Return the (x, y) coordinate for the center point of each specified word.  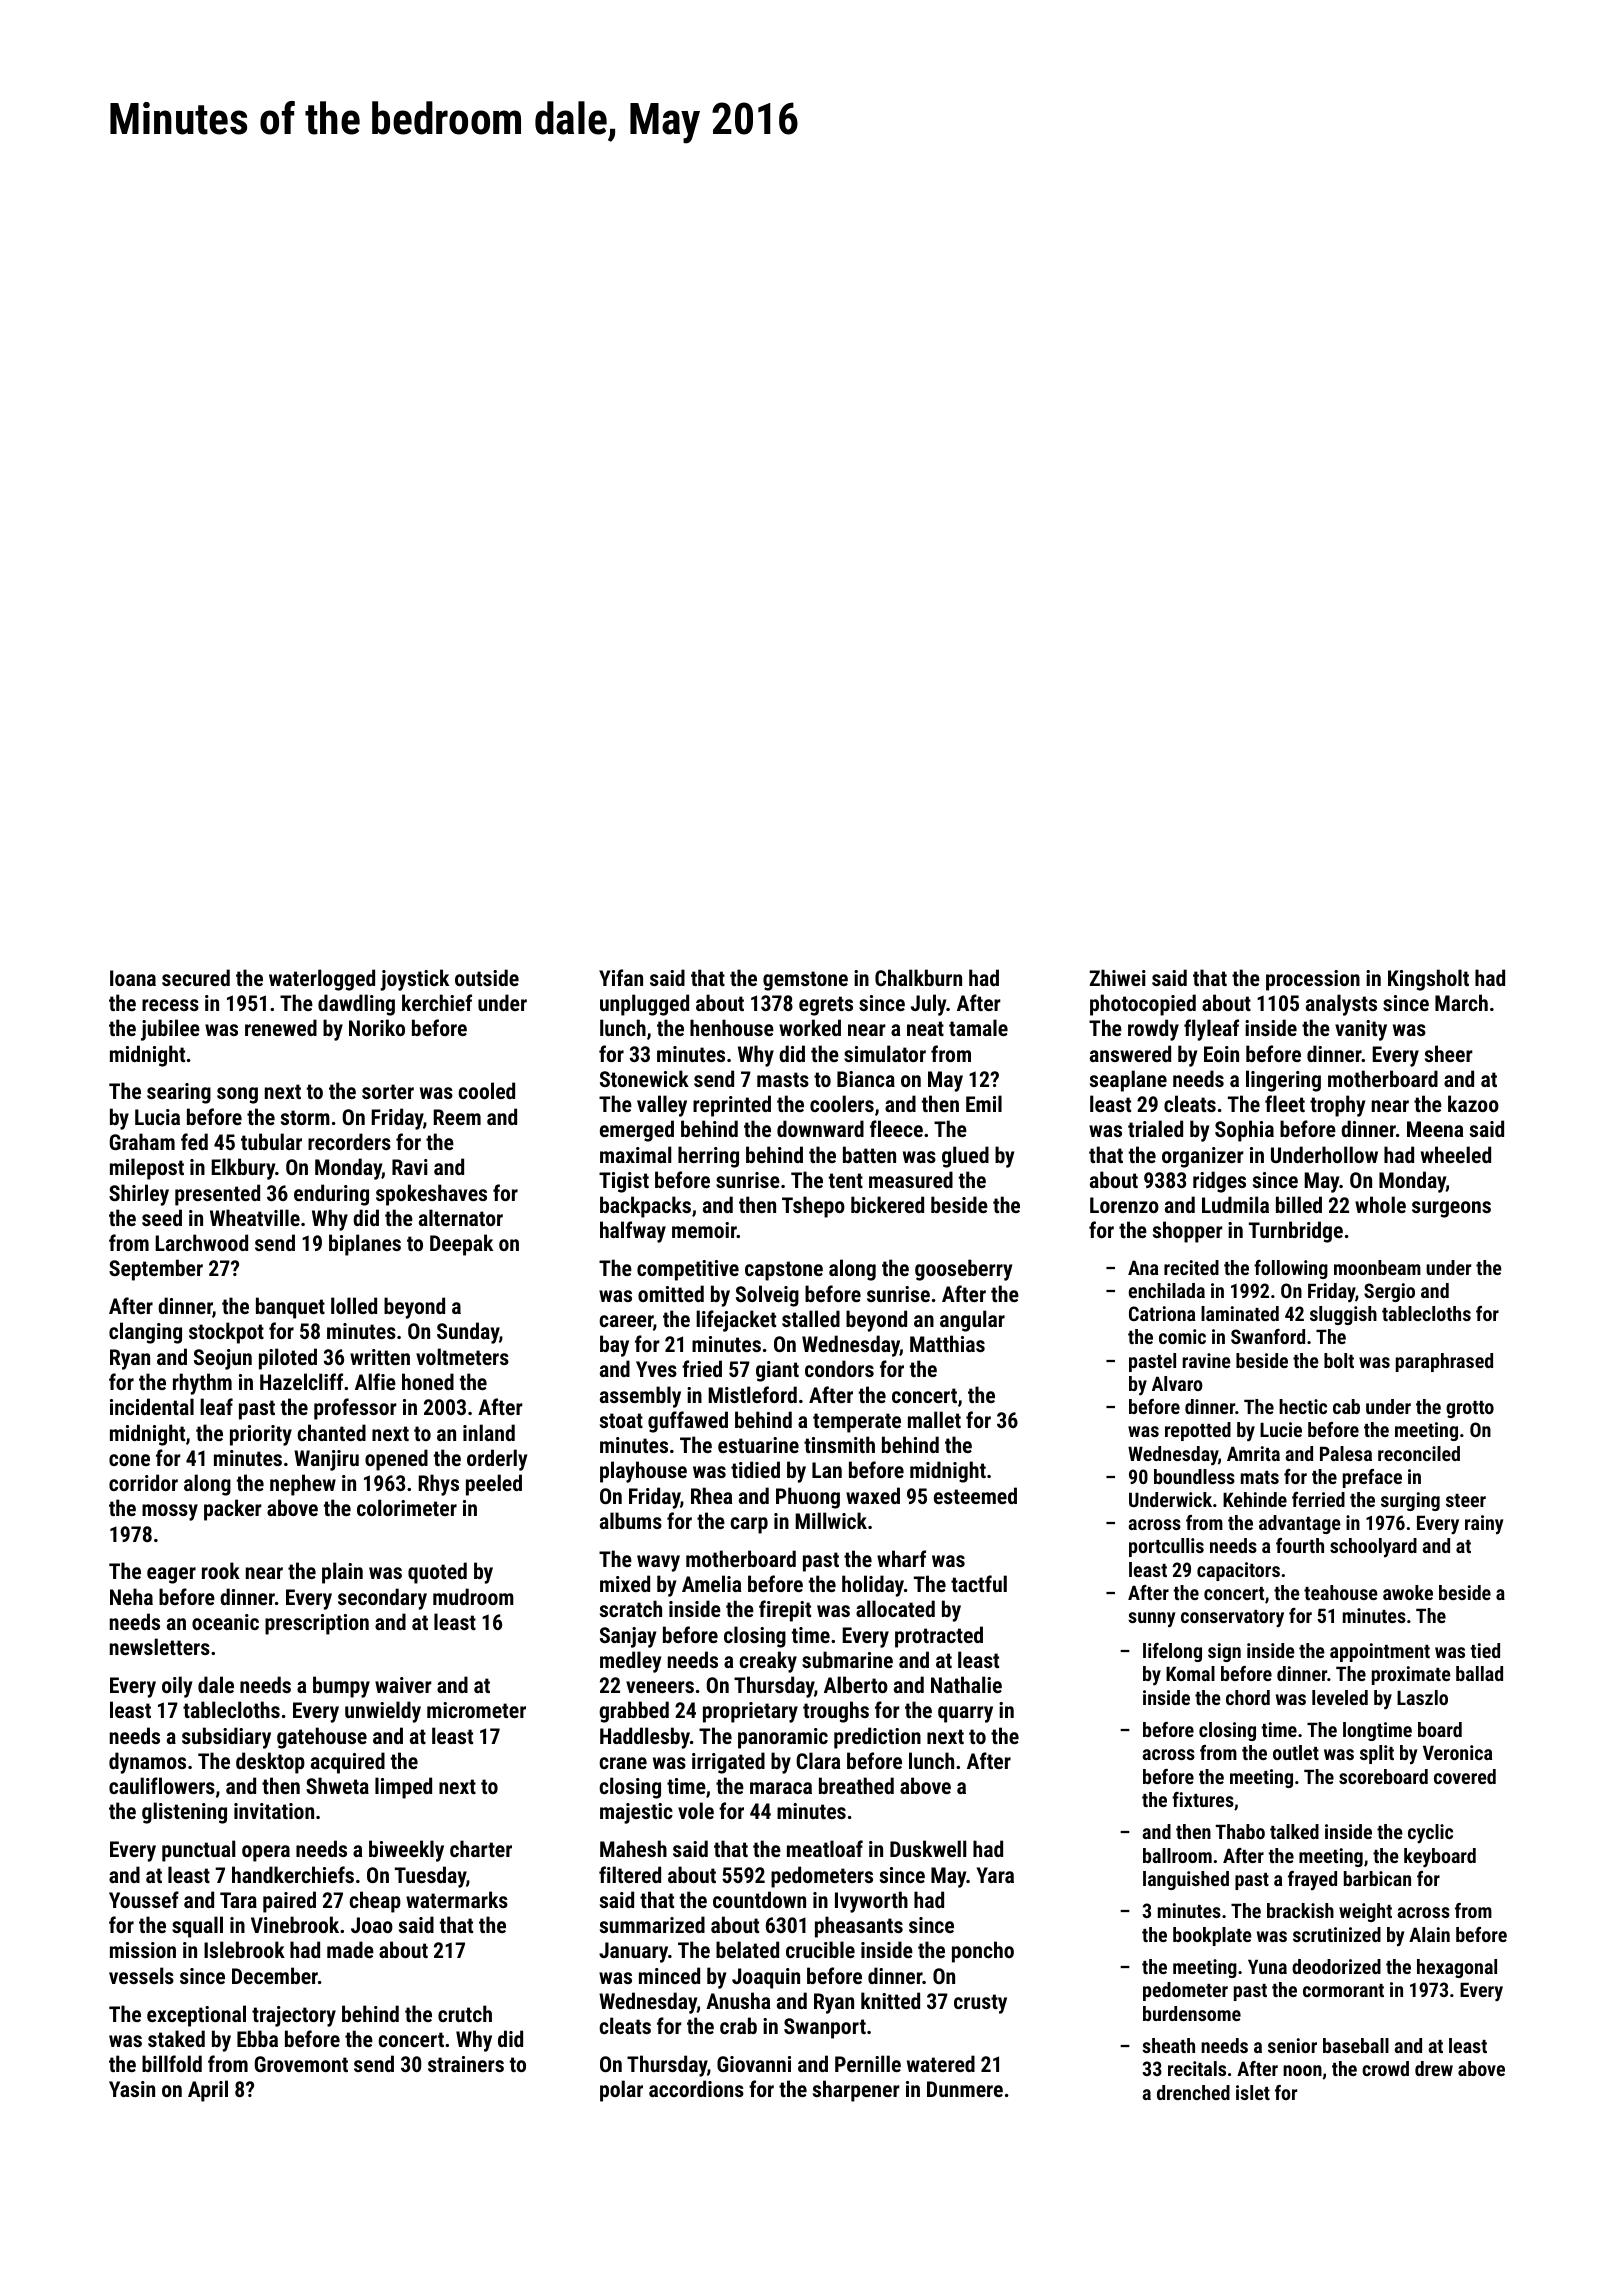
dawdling (356, 1005)
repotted (1198, 1431)
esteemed (975, 1495)
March (1461, 1002)
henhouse (732, 1027)
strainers (466, 2064)
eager (171, 1575)
